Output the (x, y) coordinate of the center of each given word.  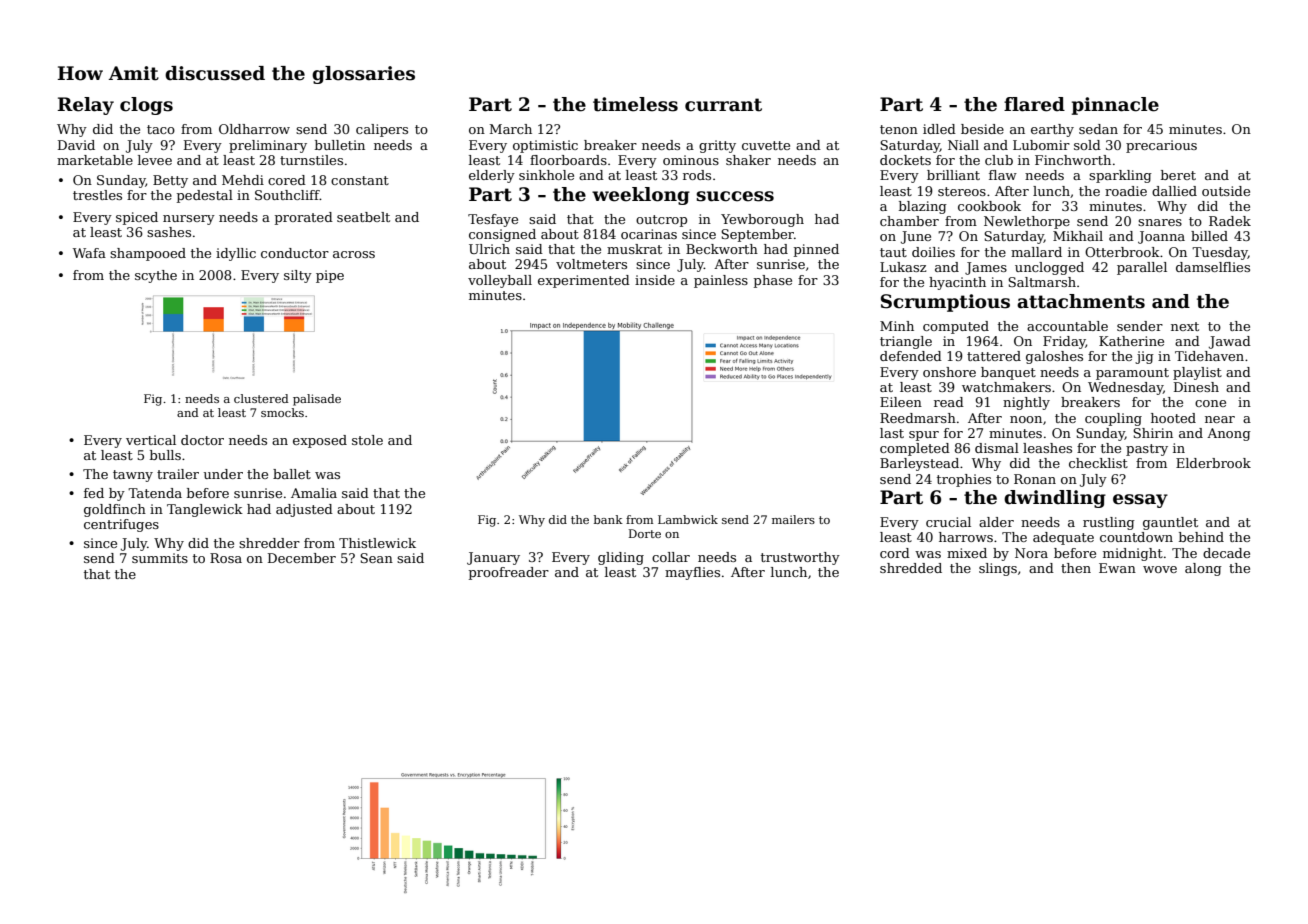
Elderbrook (1213, 463)
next (1185, 326)
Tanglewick (205, 510)
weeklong (641, 196)
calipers (382, 130)
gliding (621, 558)
